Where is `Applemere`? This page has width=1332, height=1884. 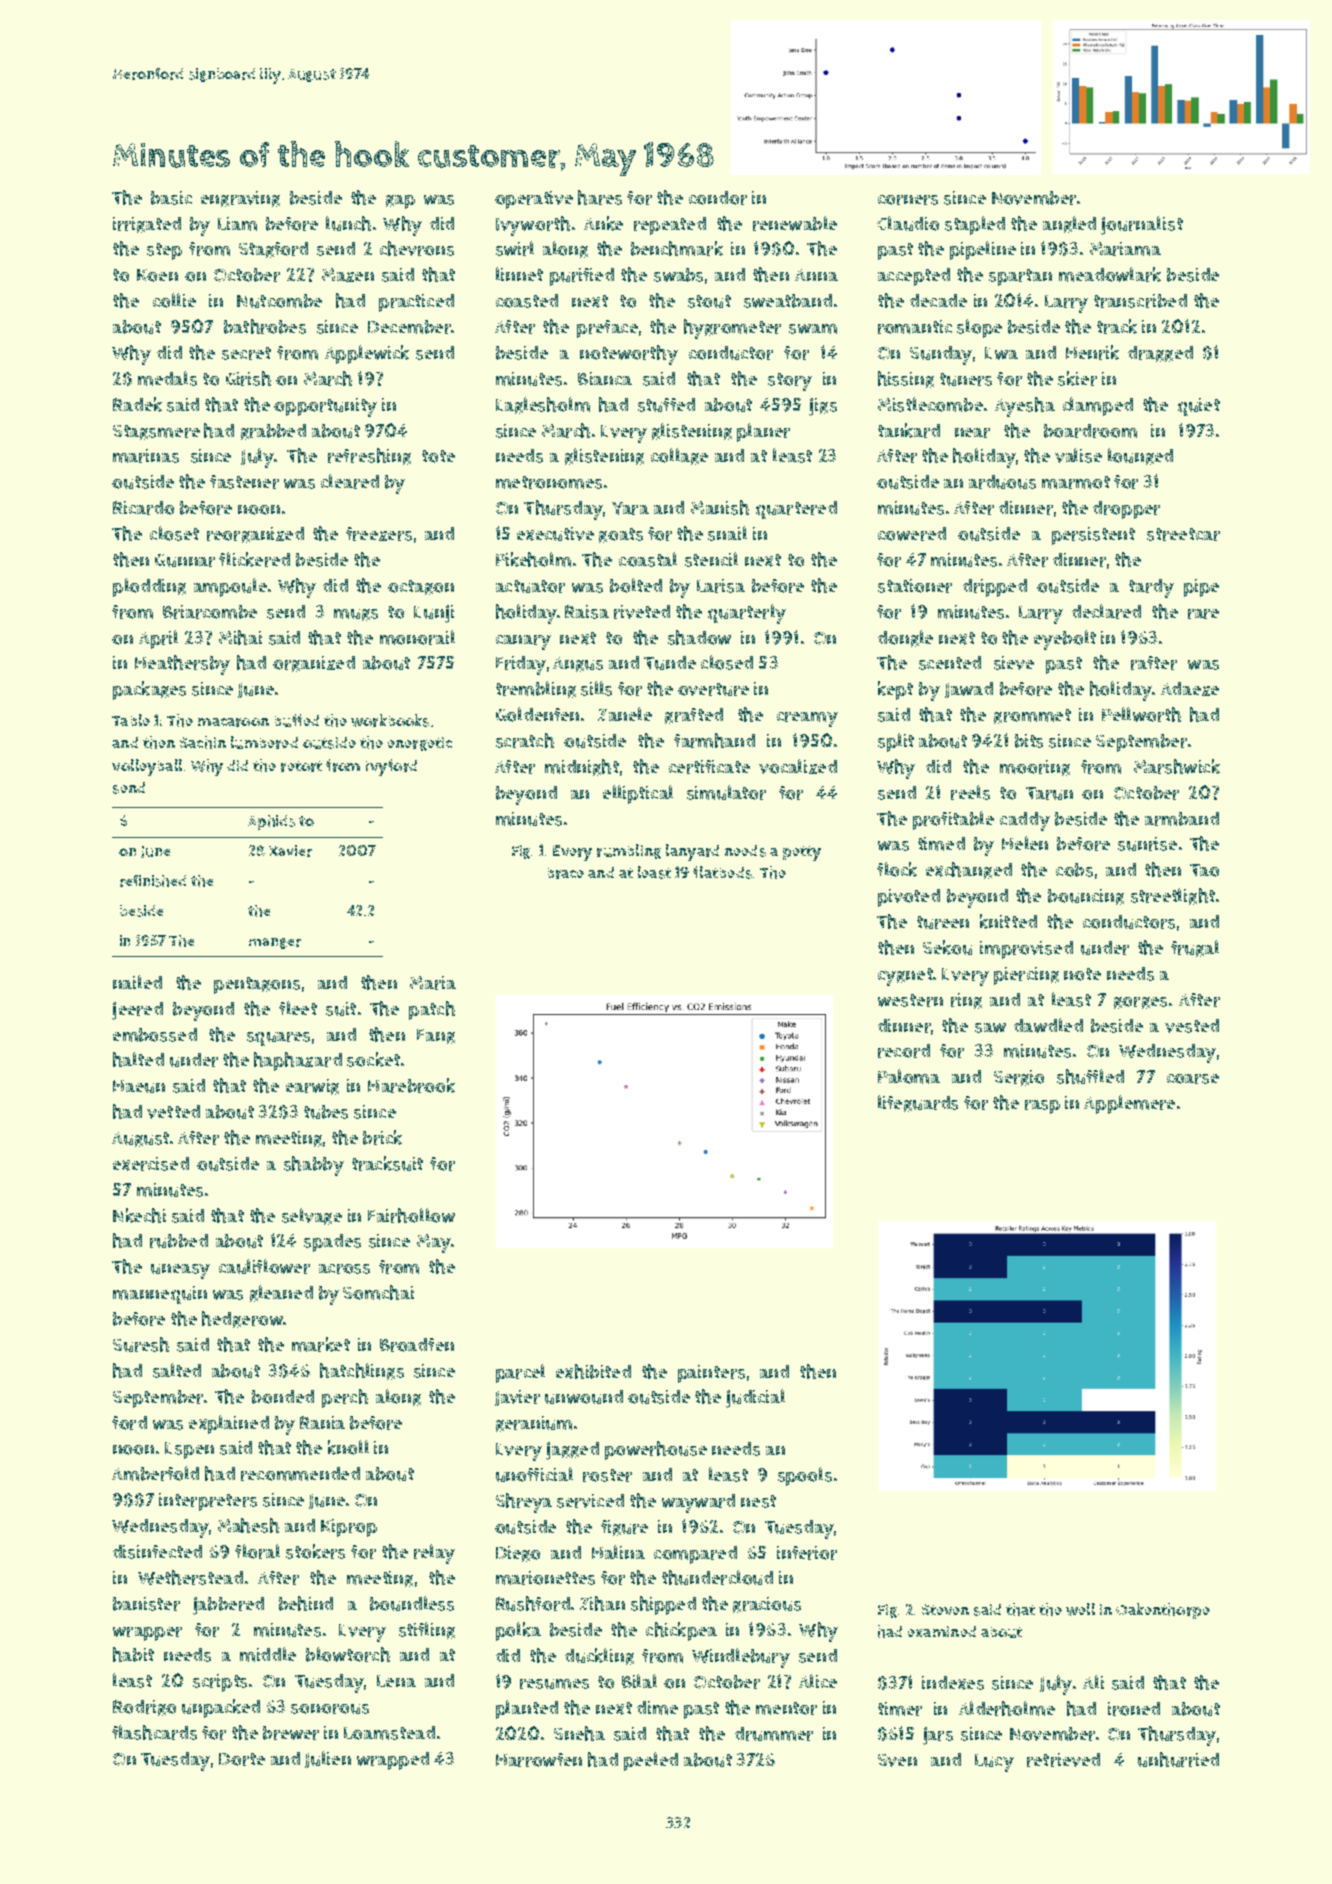
Applemere is located at coordinates (1129, 1104).
